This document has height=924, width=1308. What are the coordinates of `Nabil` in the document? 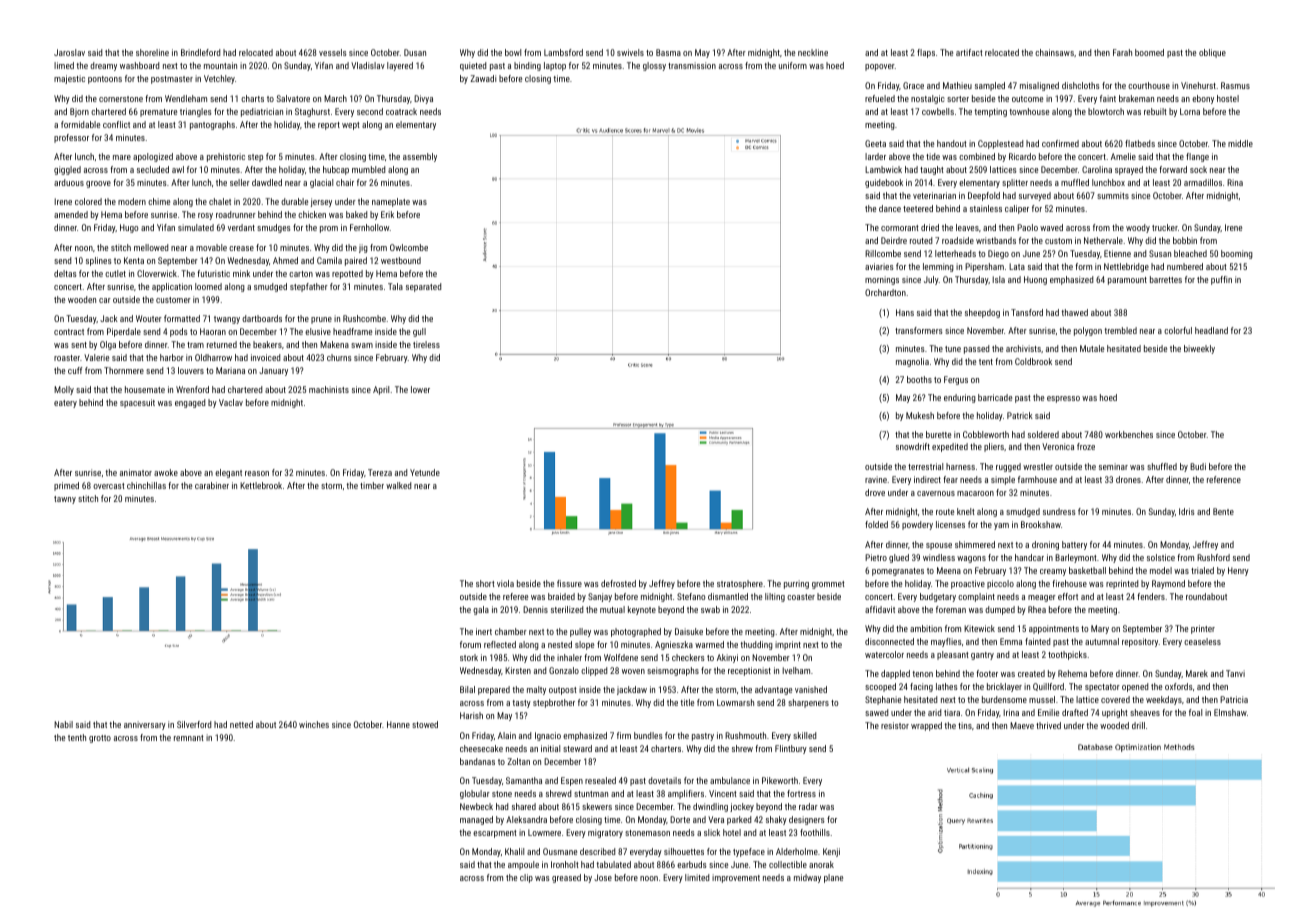 It's located at (63, 724).
